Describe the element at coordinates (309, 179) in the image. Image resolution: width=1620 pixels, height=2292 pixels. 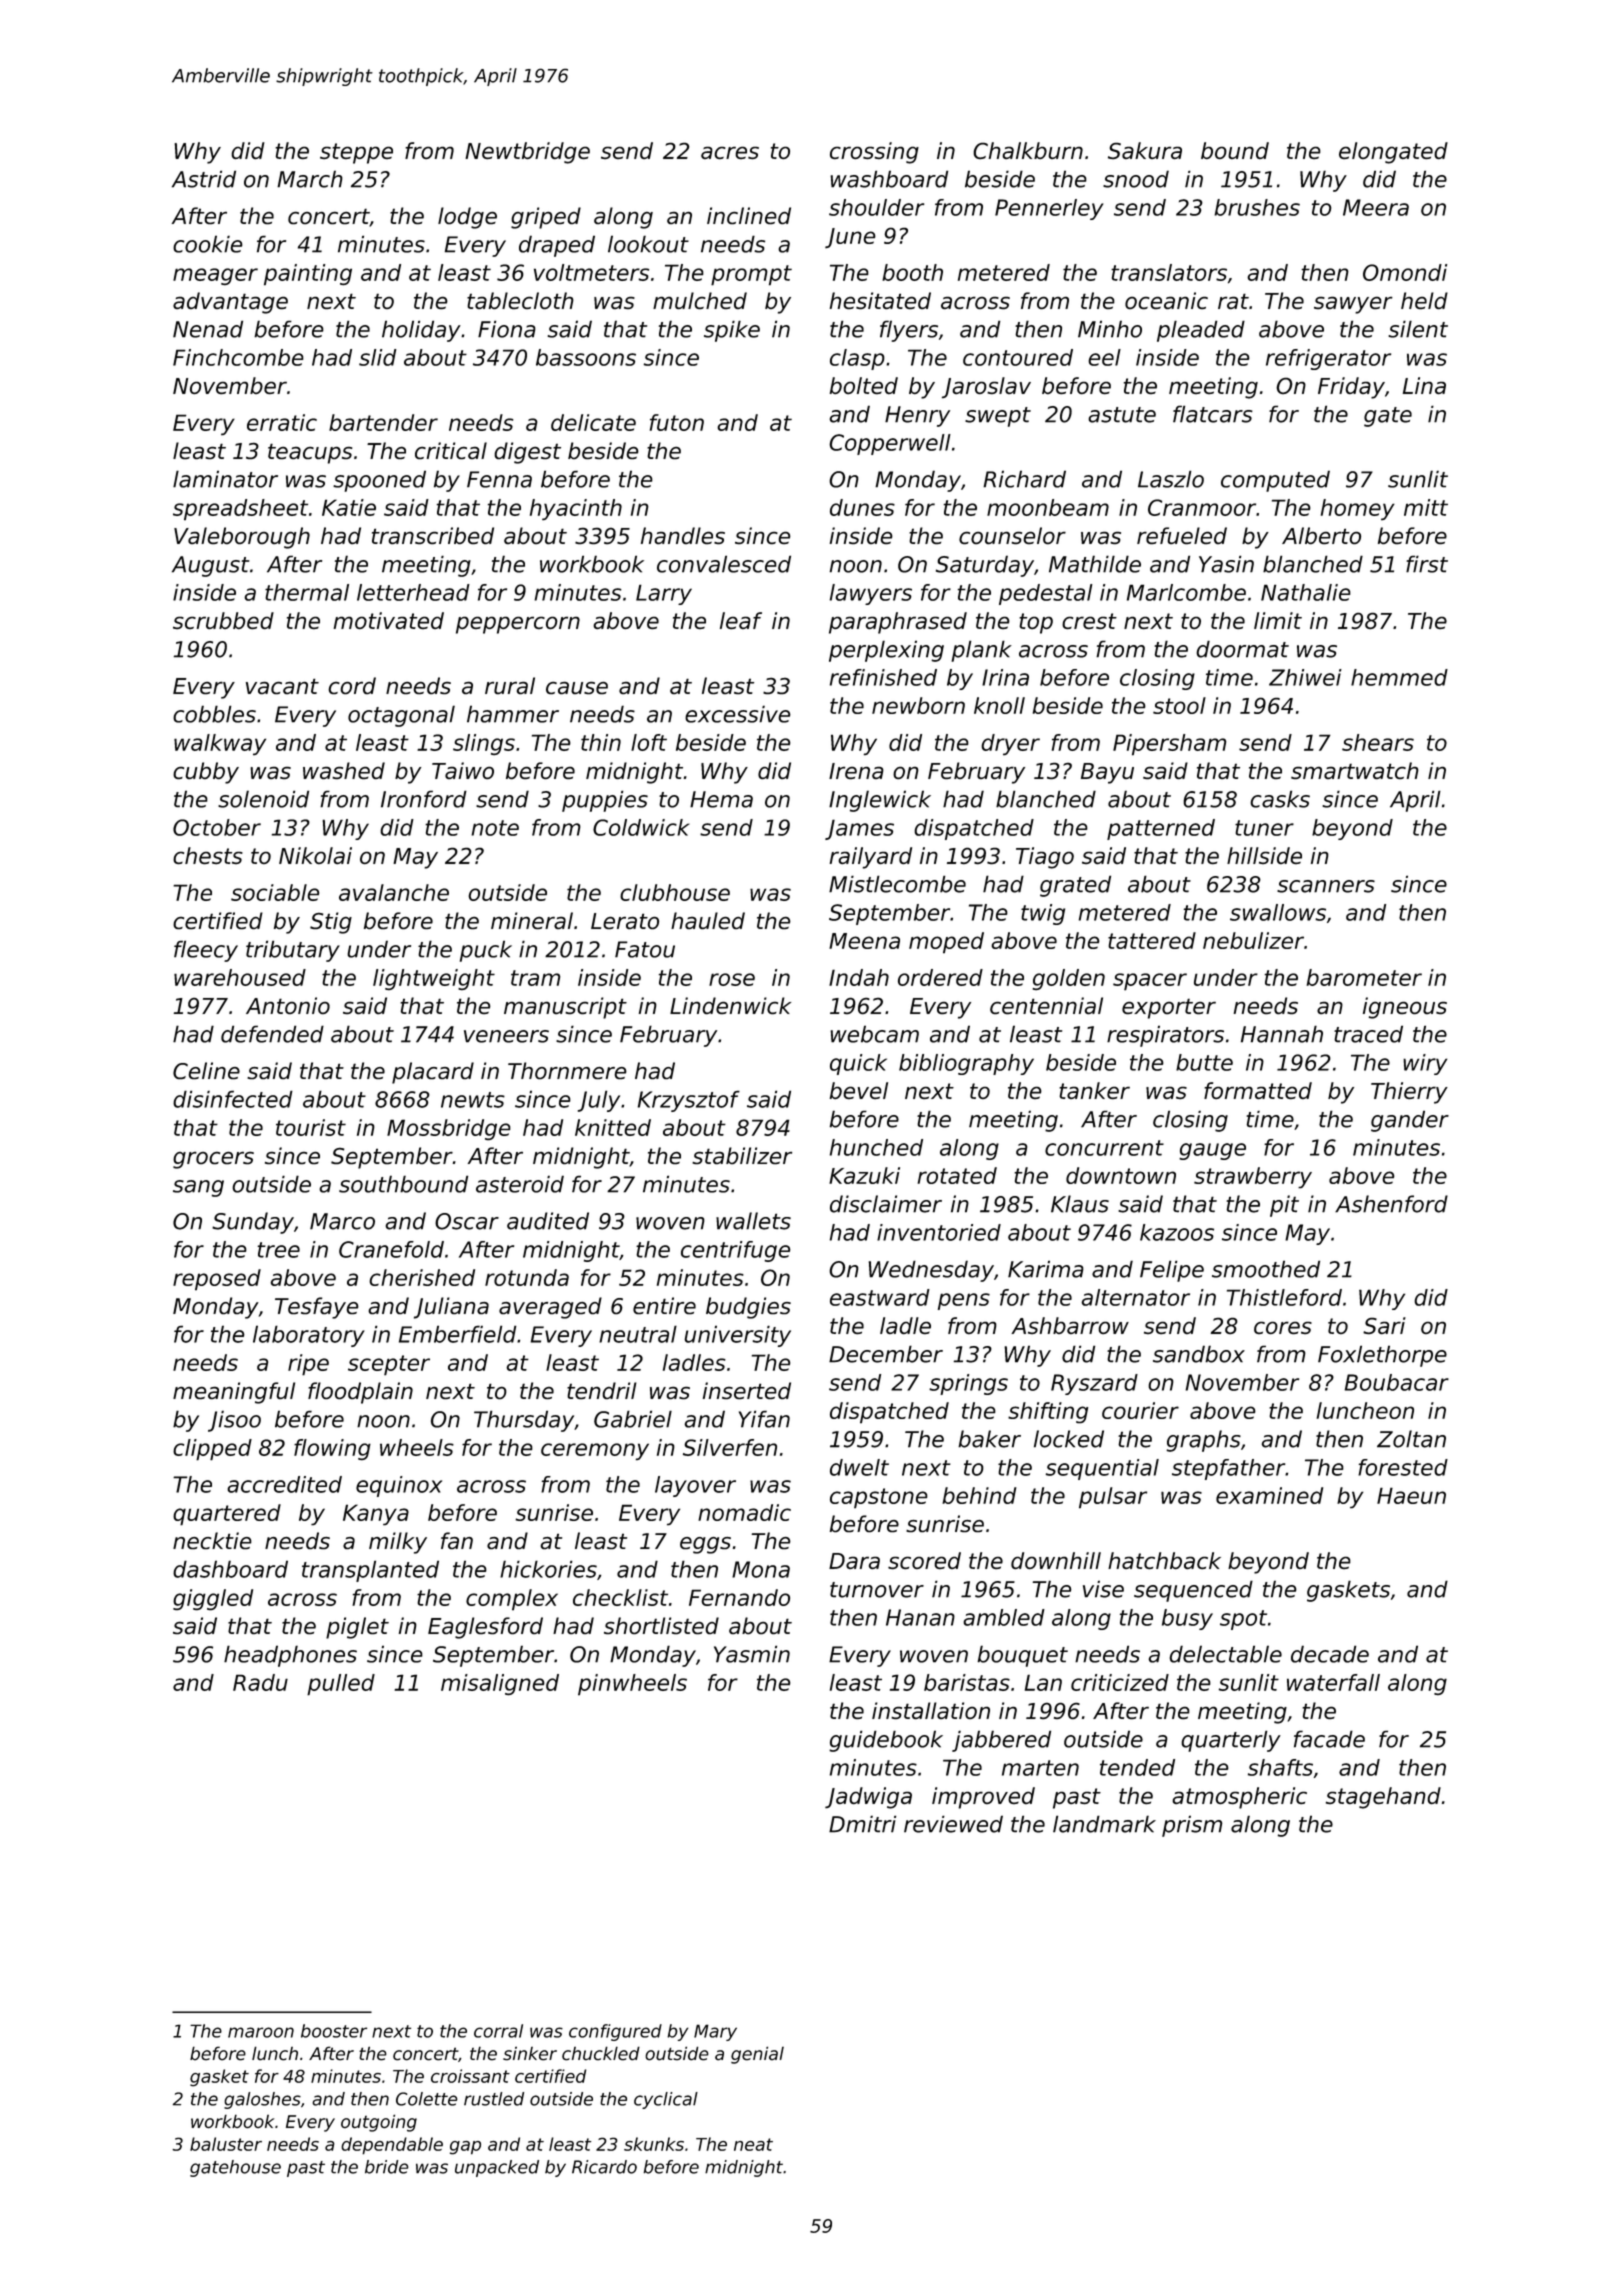
I see `March` at that location.
